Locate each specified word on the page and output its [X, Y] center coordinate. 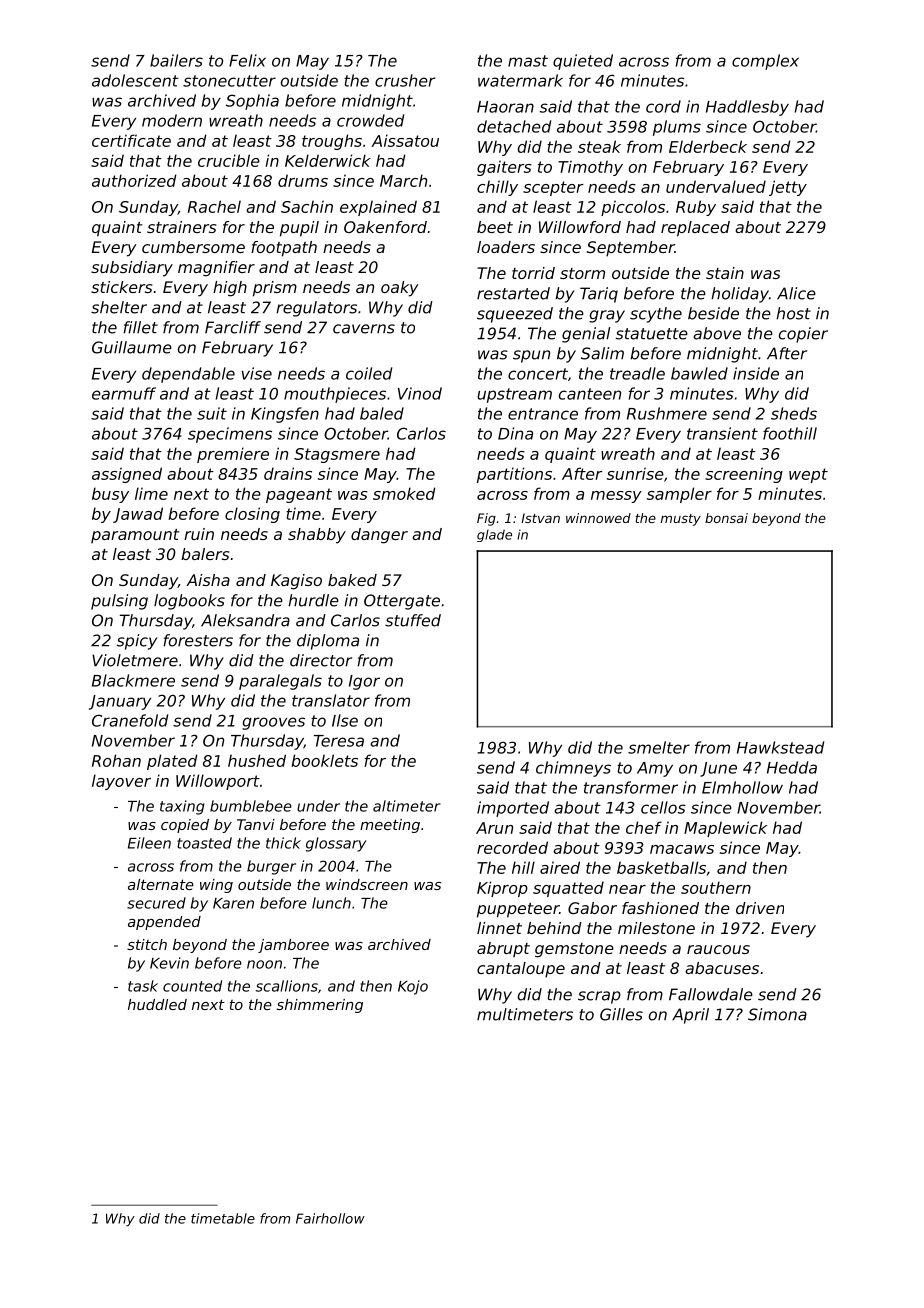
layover [121, 782]
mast [528, 61]
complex [765, 62]
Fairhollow [330, 1218]
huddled [157, 1004]
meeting [390, 826]
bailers [176, 60]
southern [716, 887]
